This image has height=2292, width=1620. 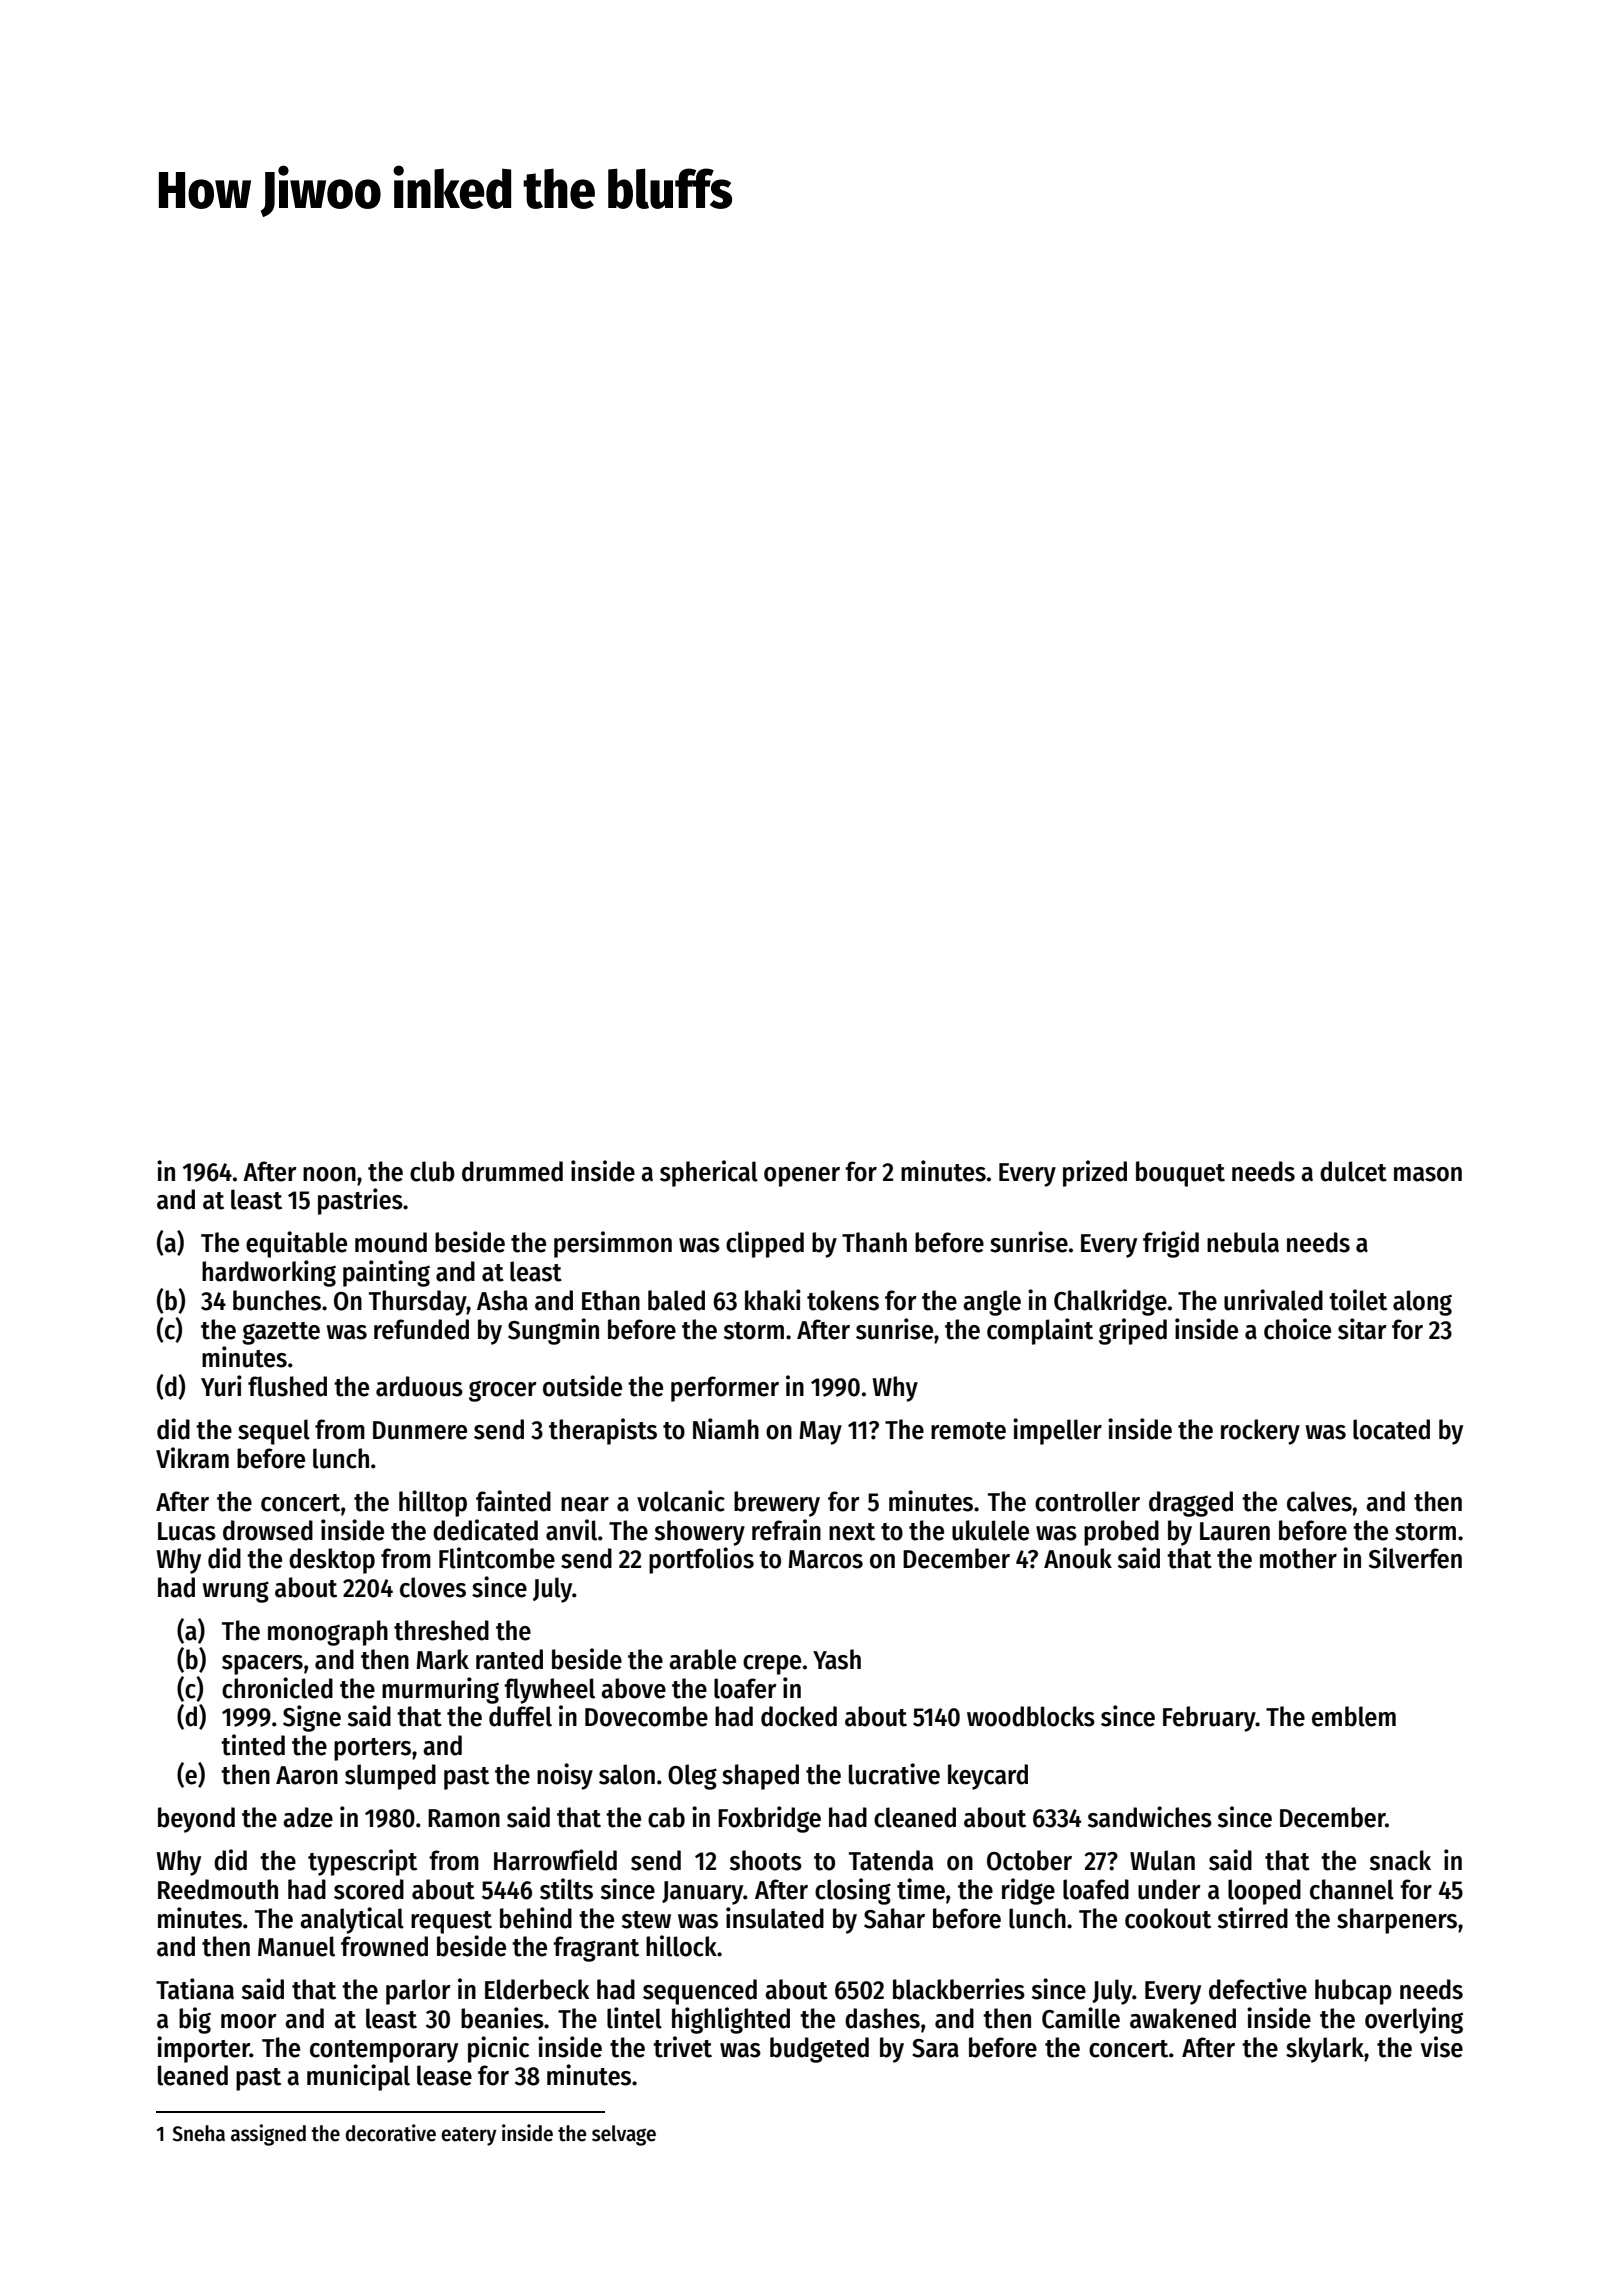 I want to click on sandwiches, so click(x=1150, y=1817).
